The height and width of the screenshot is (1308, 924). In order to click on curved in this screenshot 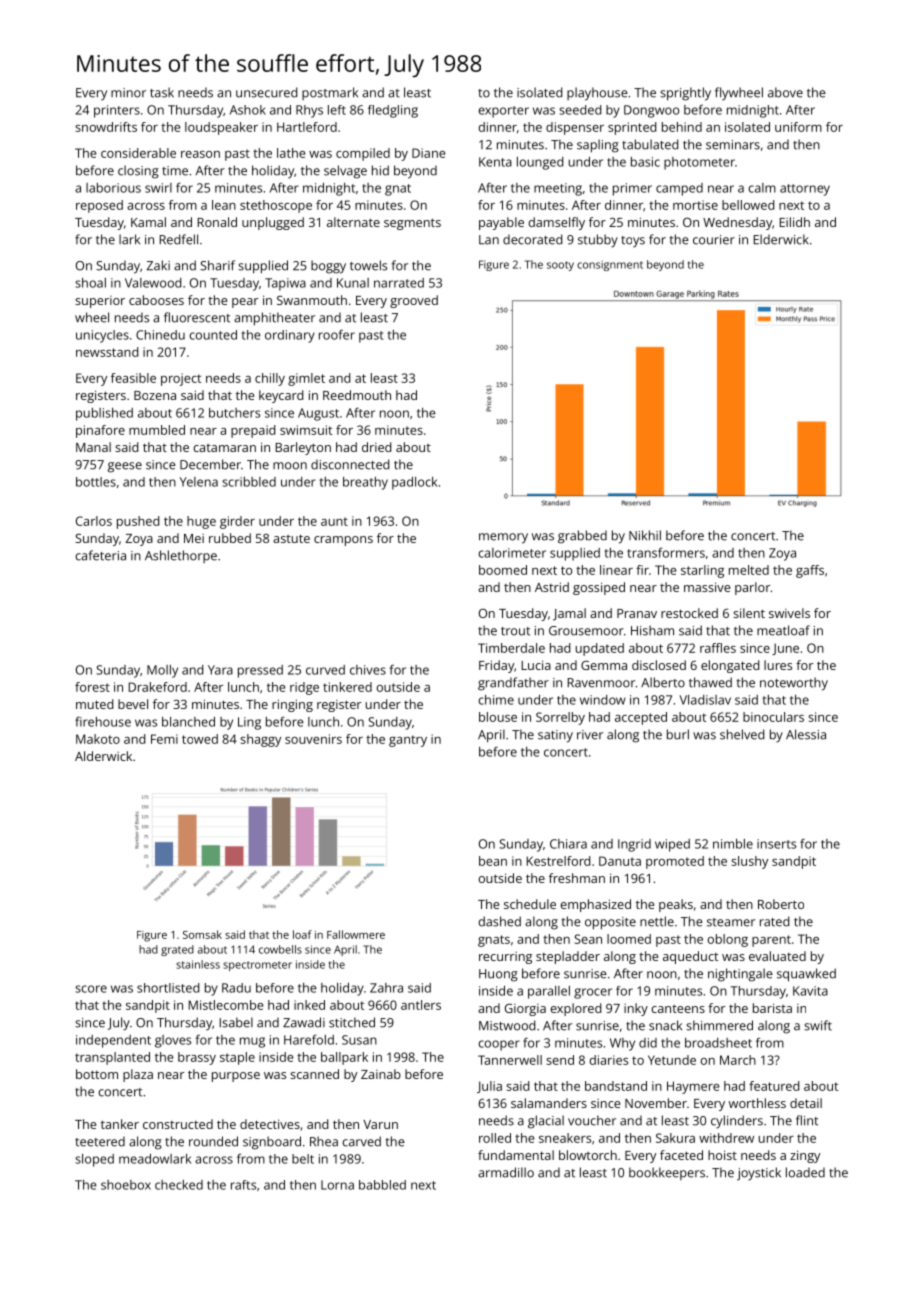, I will do `click(325, 670)`.
